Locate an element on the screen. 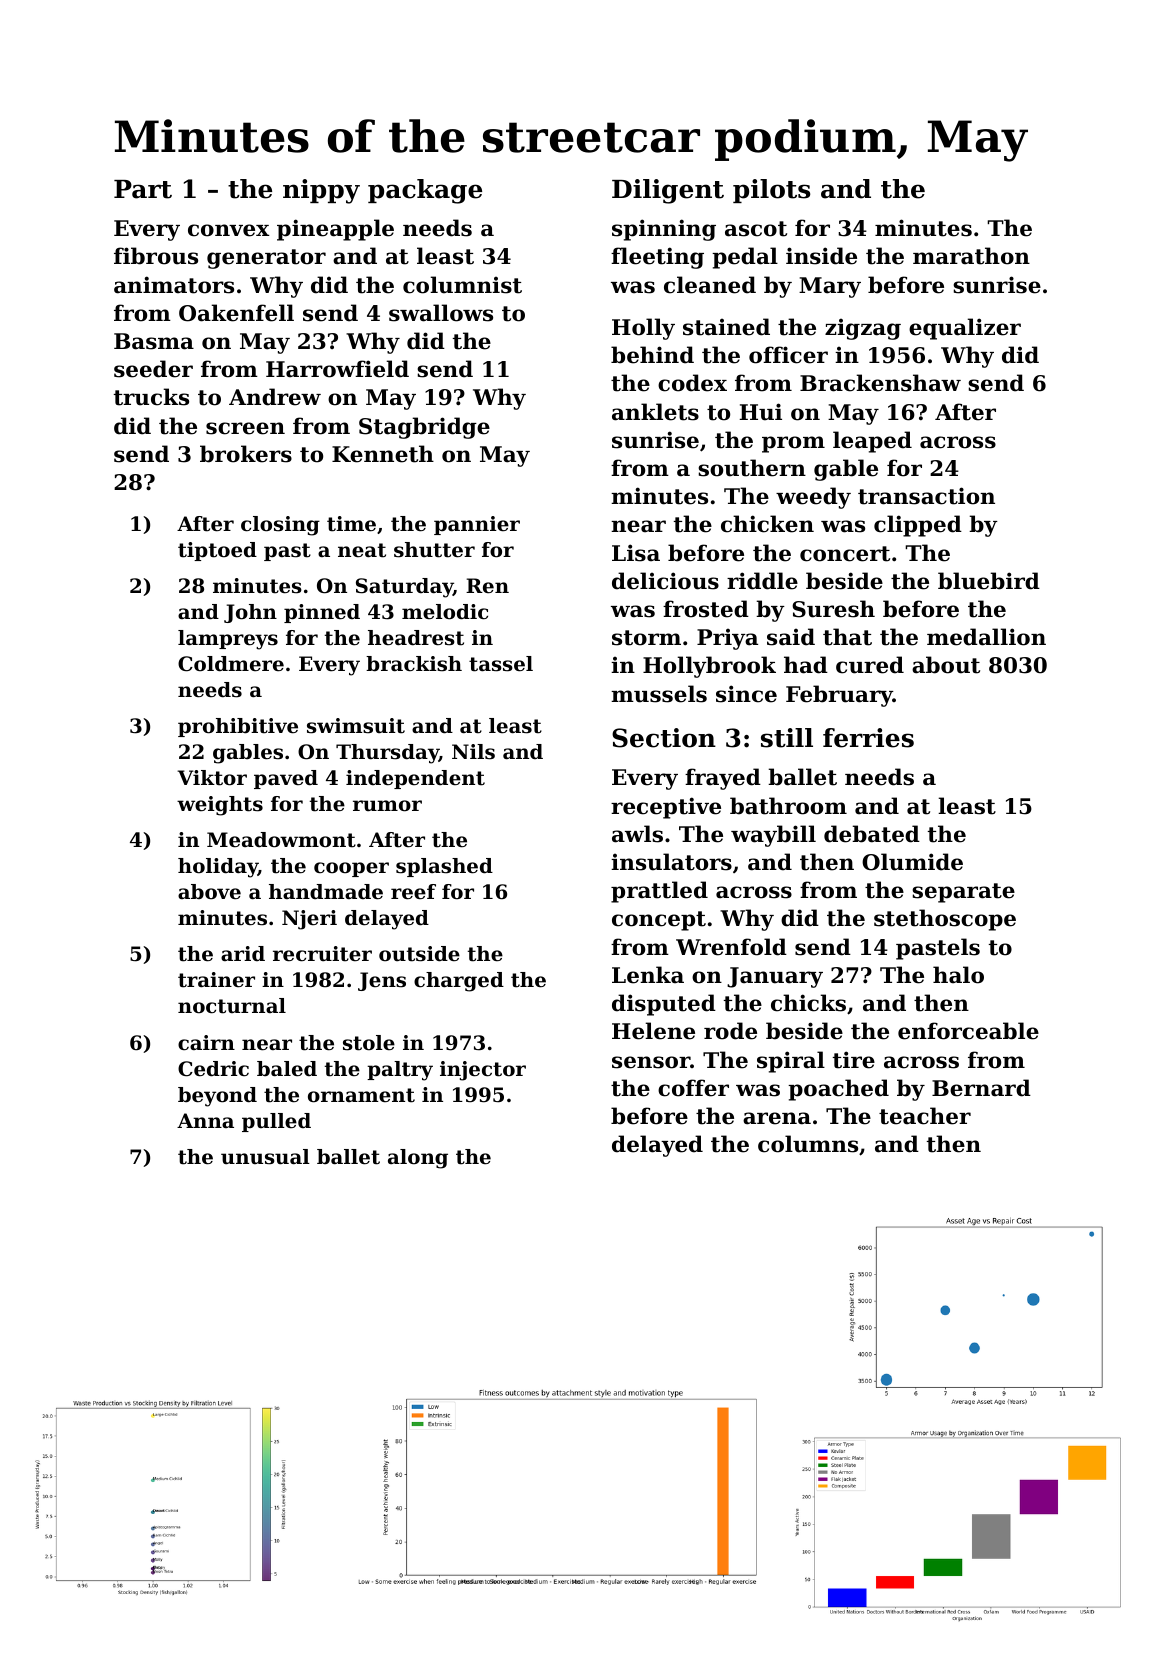  separate is located at coordinates (963, 893).
